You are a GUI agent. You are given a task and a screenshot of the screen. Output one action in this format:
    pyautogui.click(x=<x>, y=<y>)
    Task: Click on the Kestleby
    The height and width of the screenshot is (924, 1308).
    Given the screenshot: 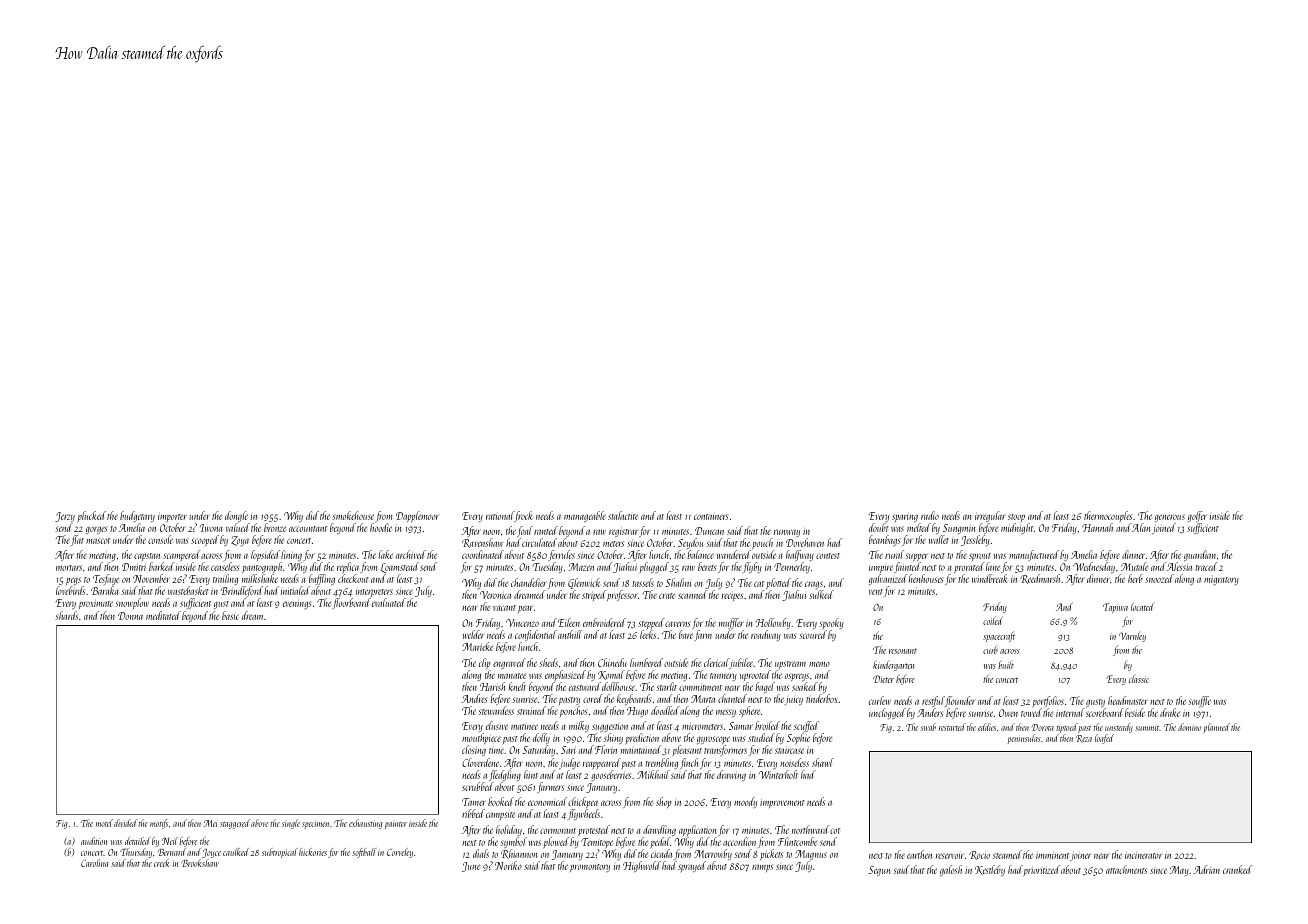 What is the action you would take?
    pyautogui.click(x=990, y=870)
